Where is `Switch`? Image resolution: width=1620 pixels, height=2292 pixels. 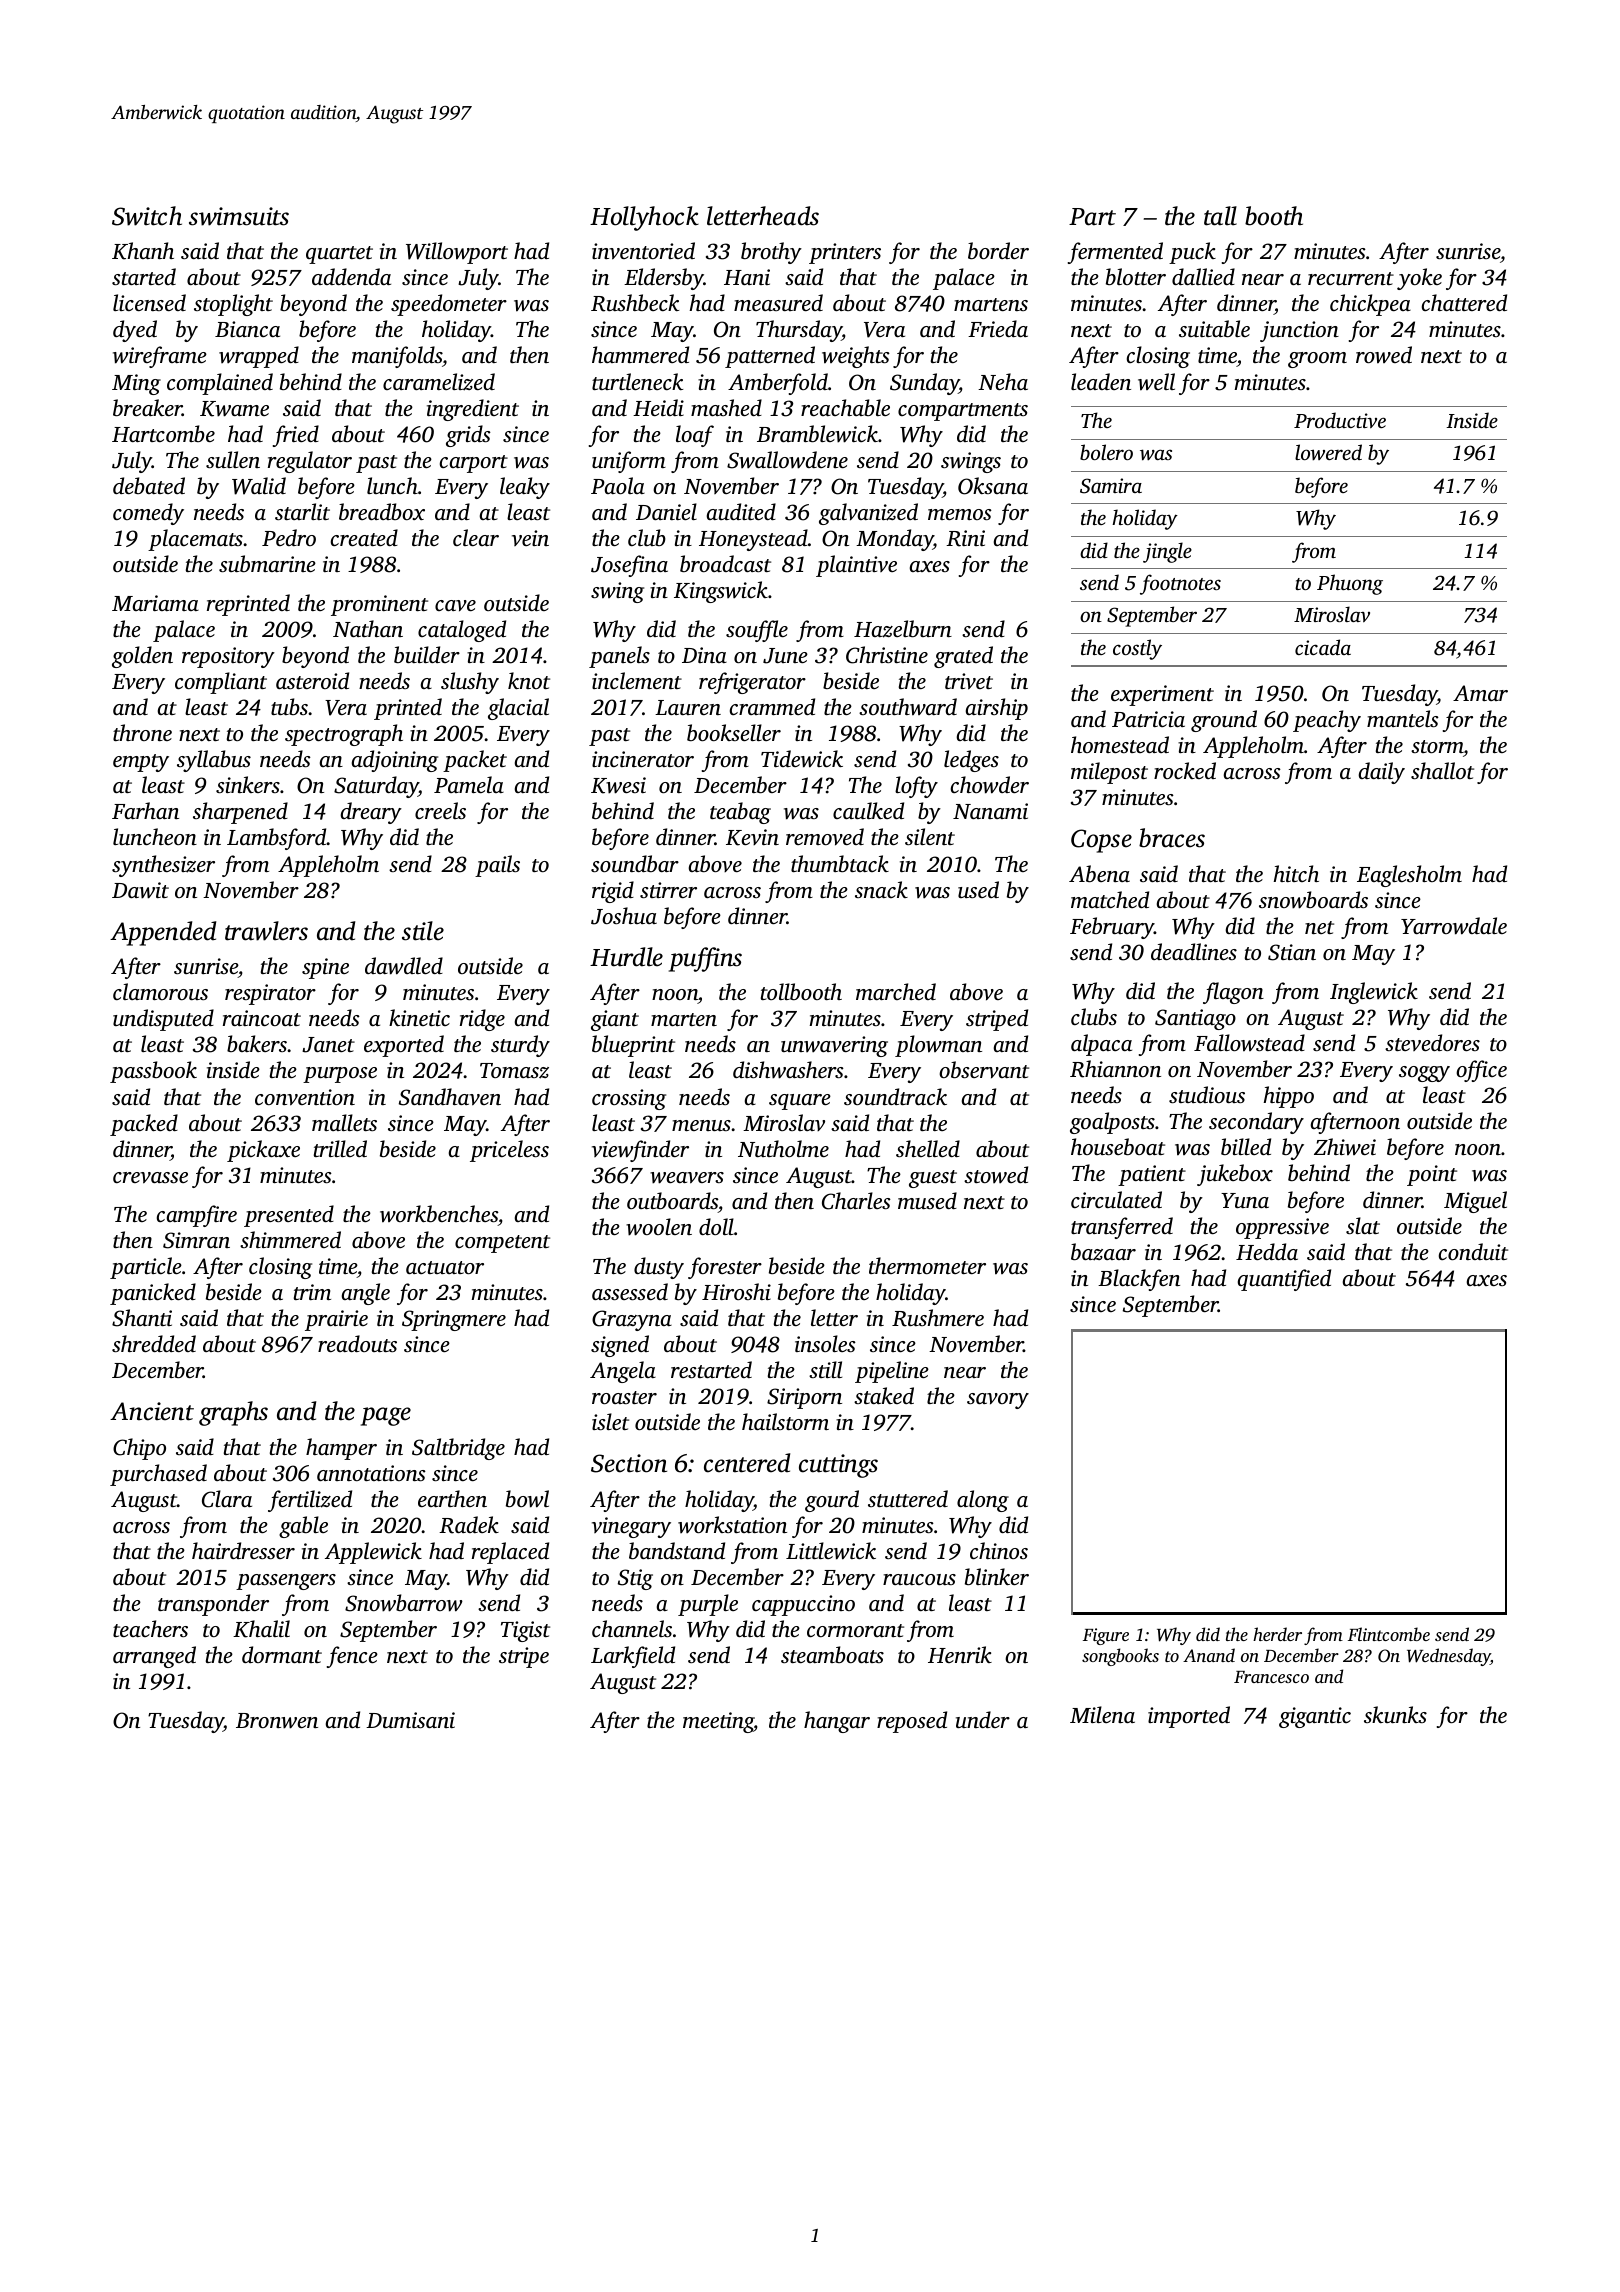
Switch is located at coordinates (147, 216).
